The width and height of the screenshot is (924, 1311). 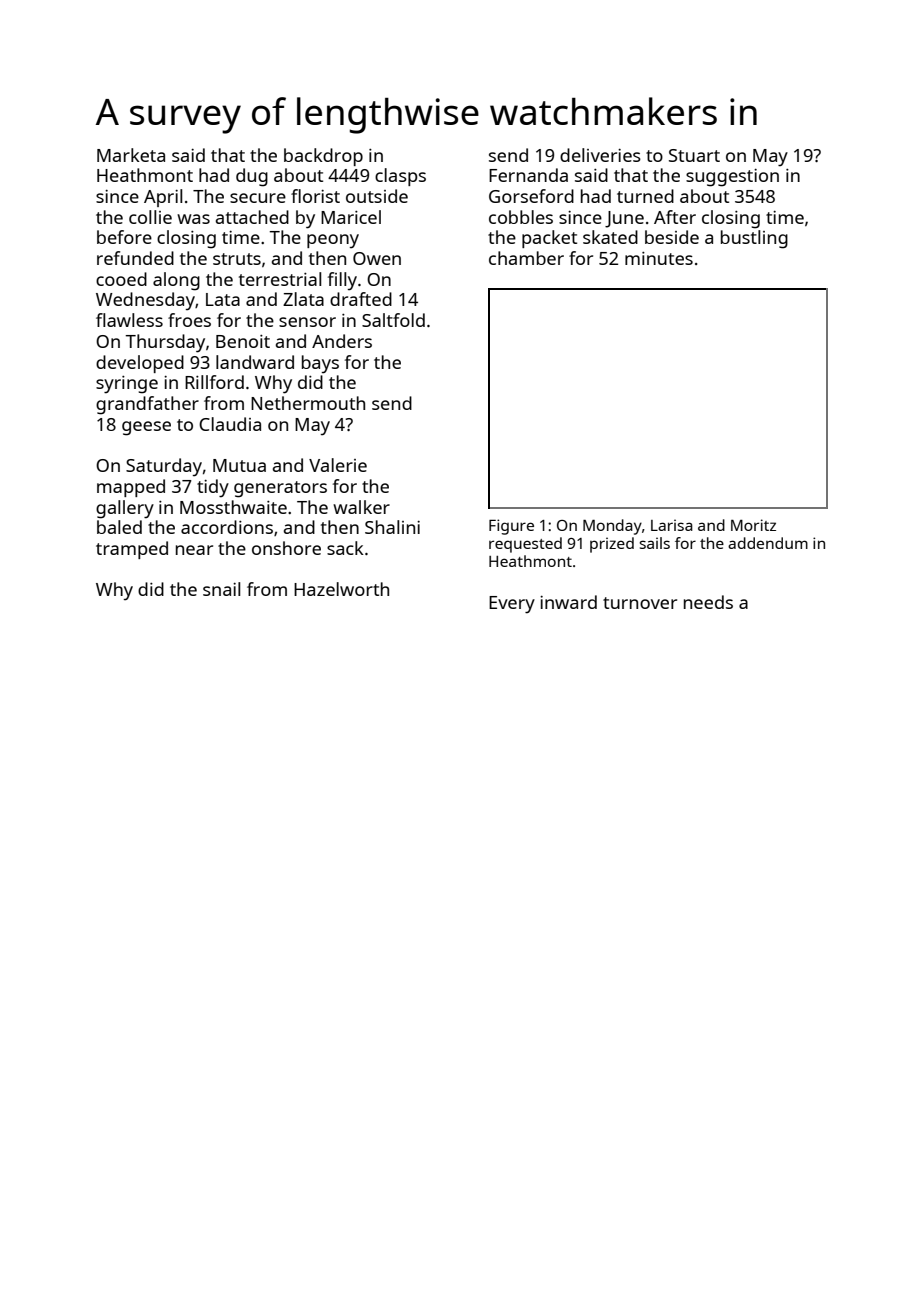 What do you see at coordinates (280, 279) in the screenshot?
I see `terrestrial` at bounding box center [280, 279].
